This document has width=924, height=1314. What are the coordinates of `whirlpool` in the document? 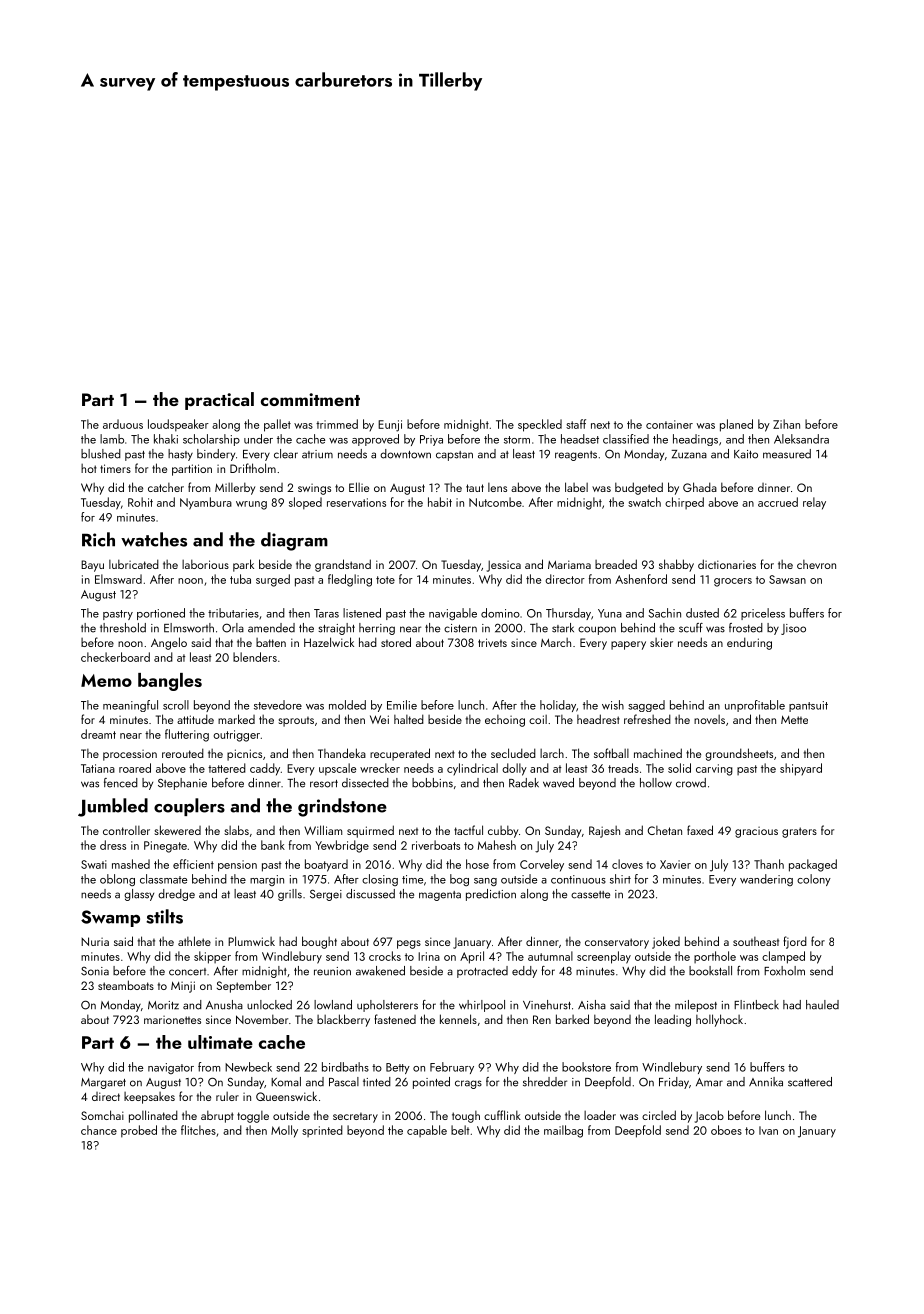 It's located at (482, 1006).
